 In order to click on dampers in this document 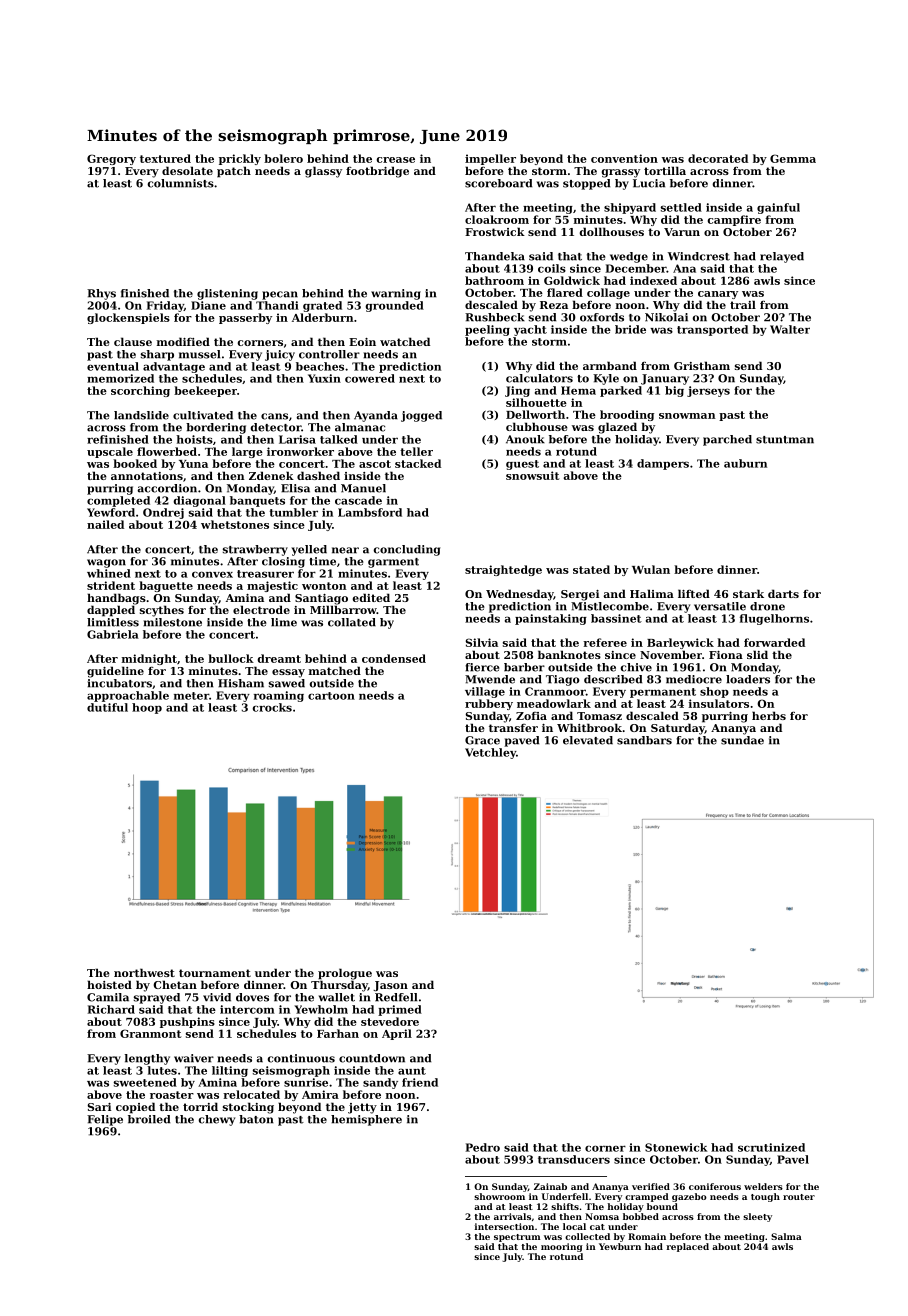, I will do `click(663, 464)`.
